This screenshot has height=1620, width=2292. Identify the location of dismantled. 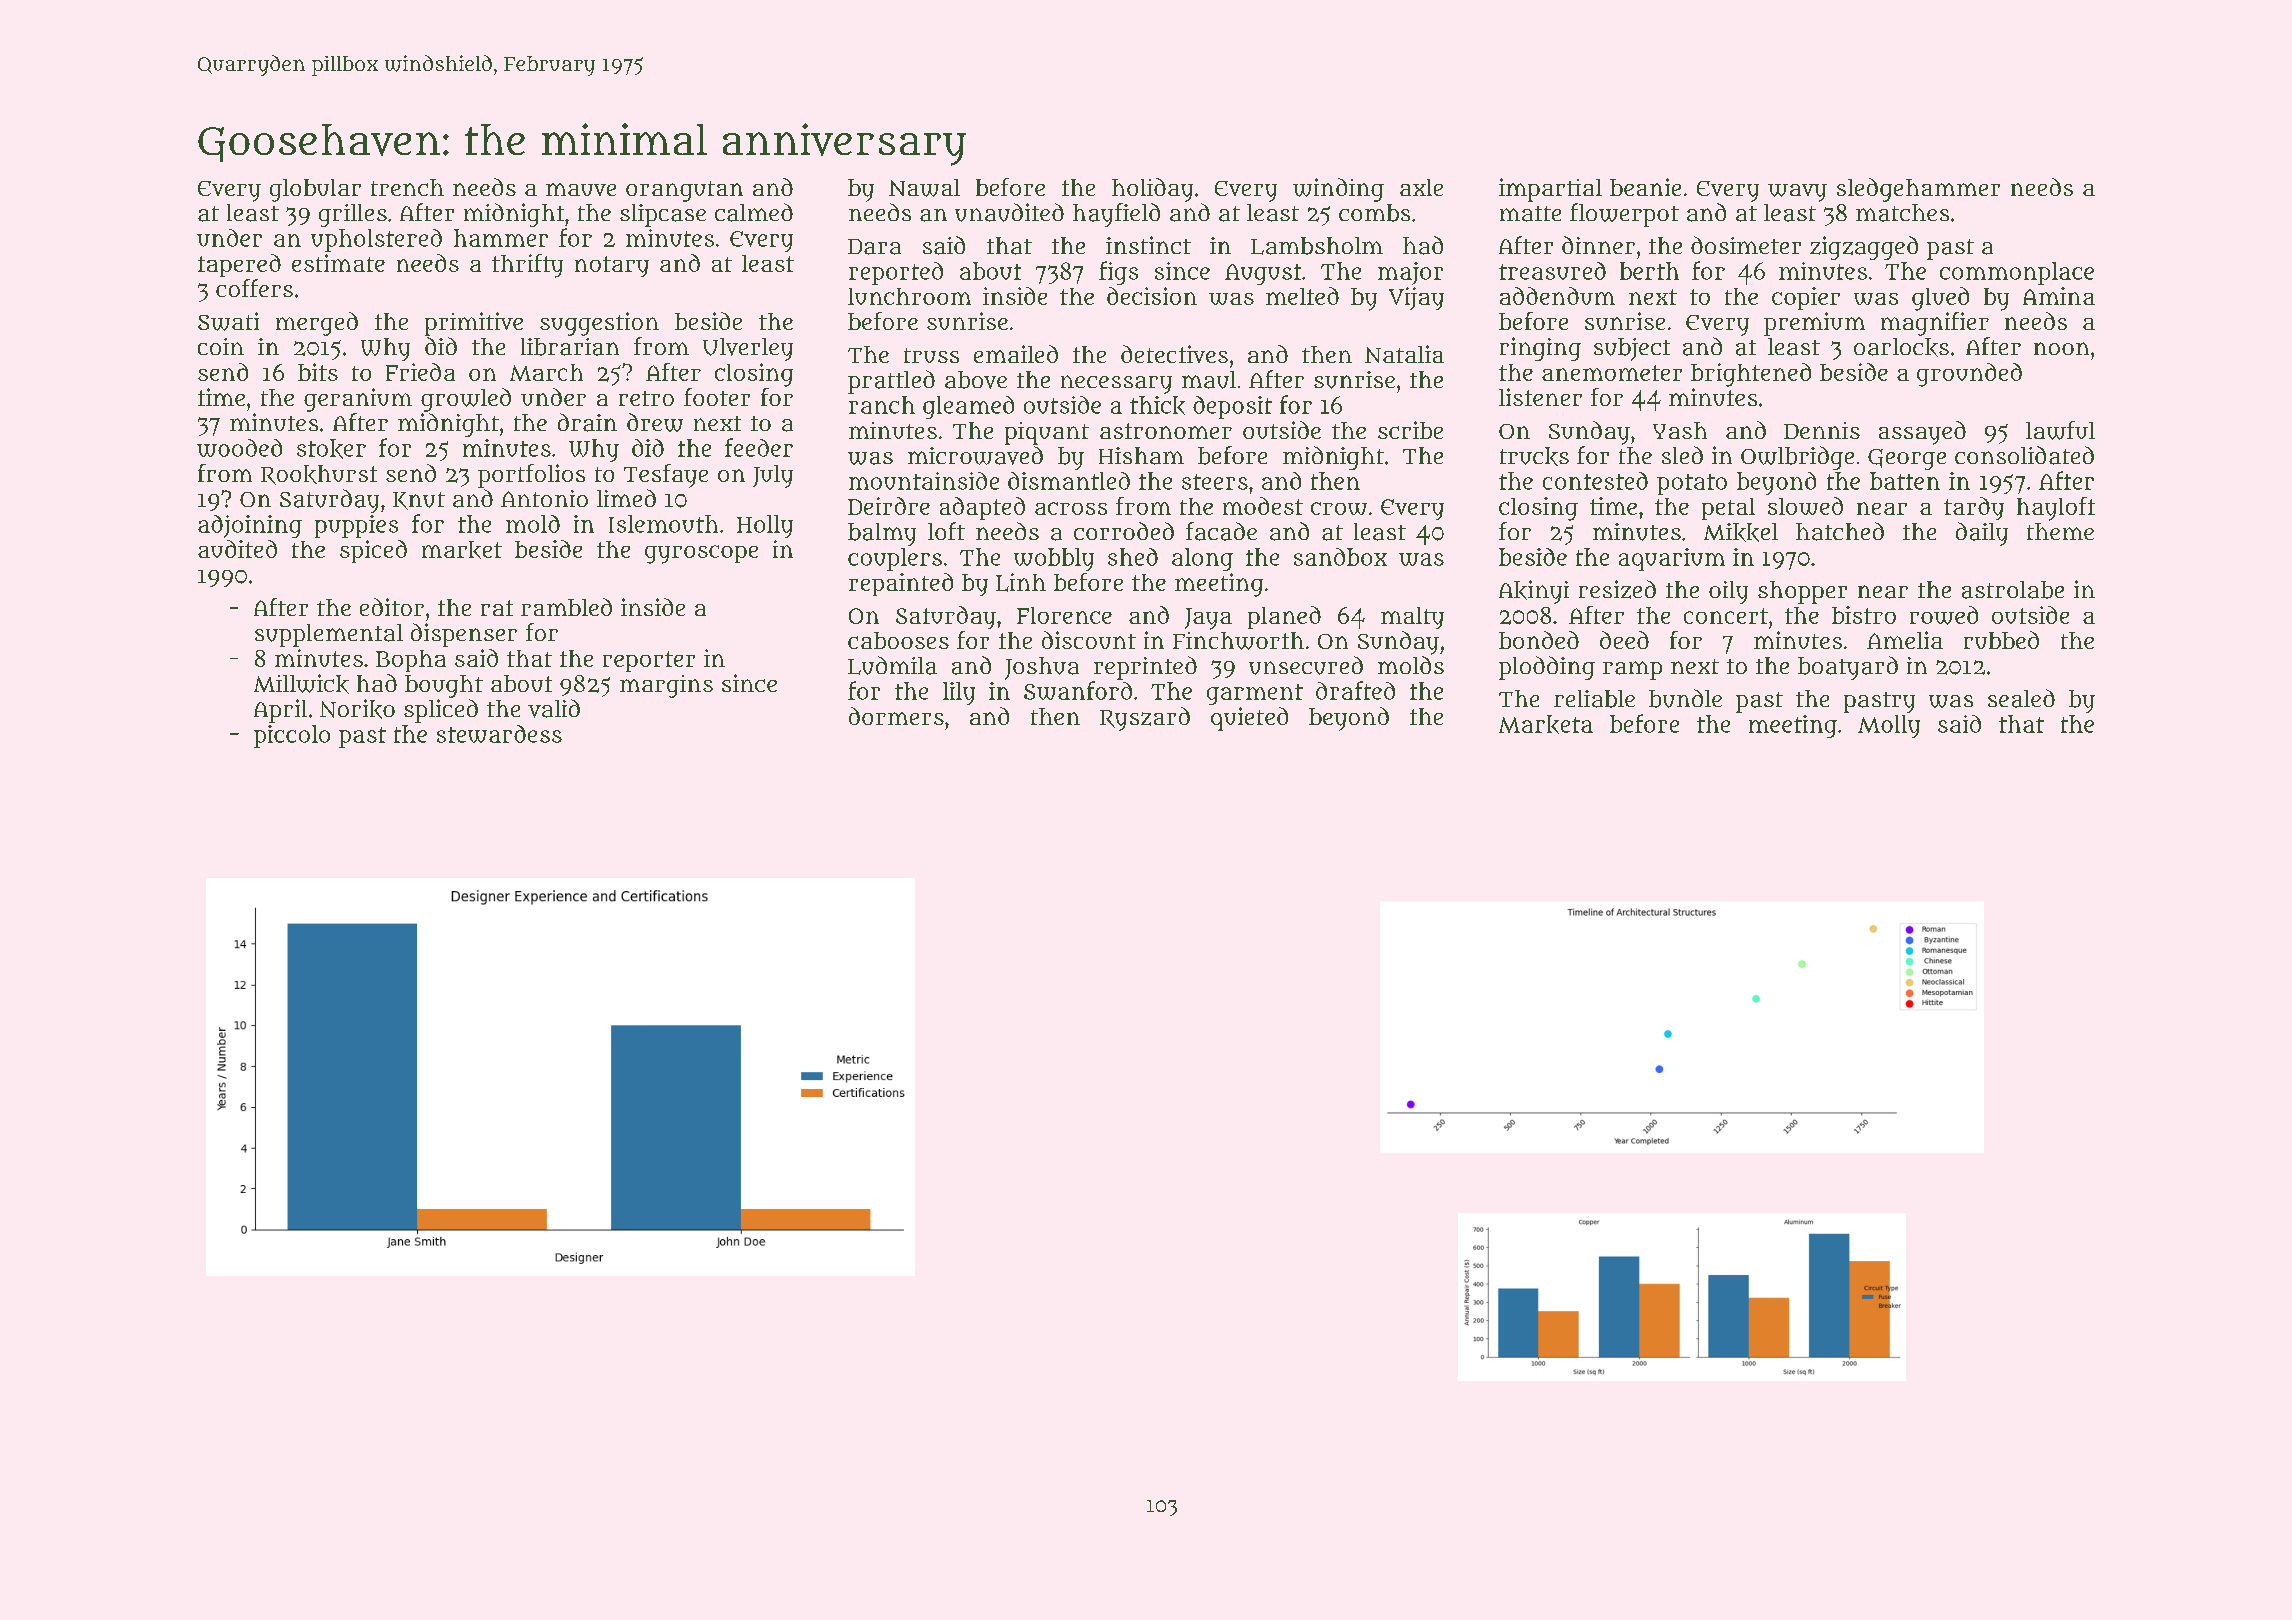
(1069, 481).
